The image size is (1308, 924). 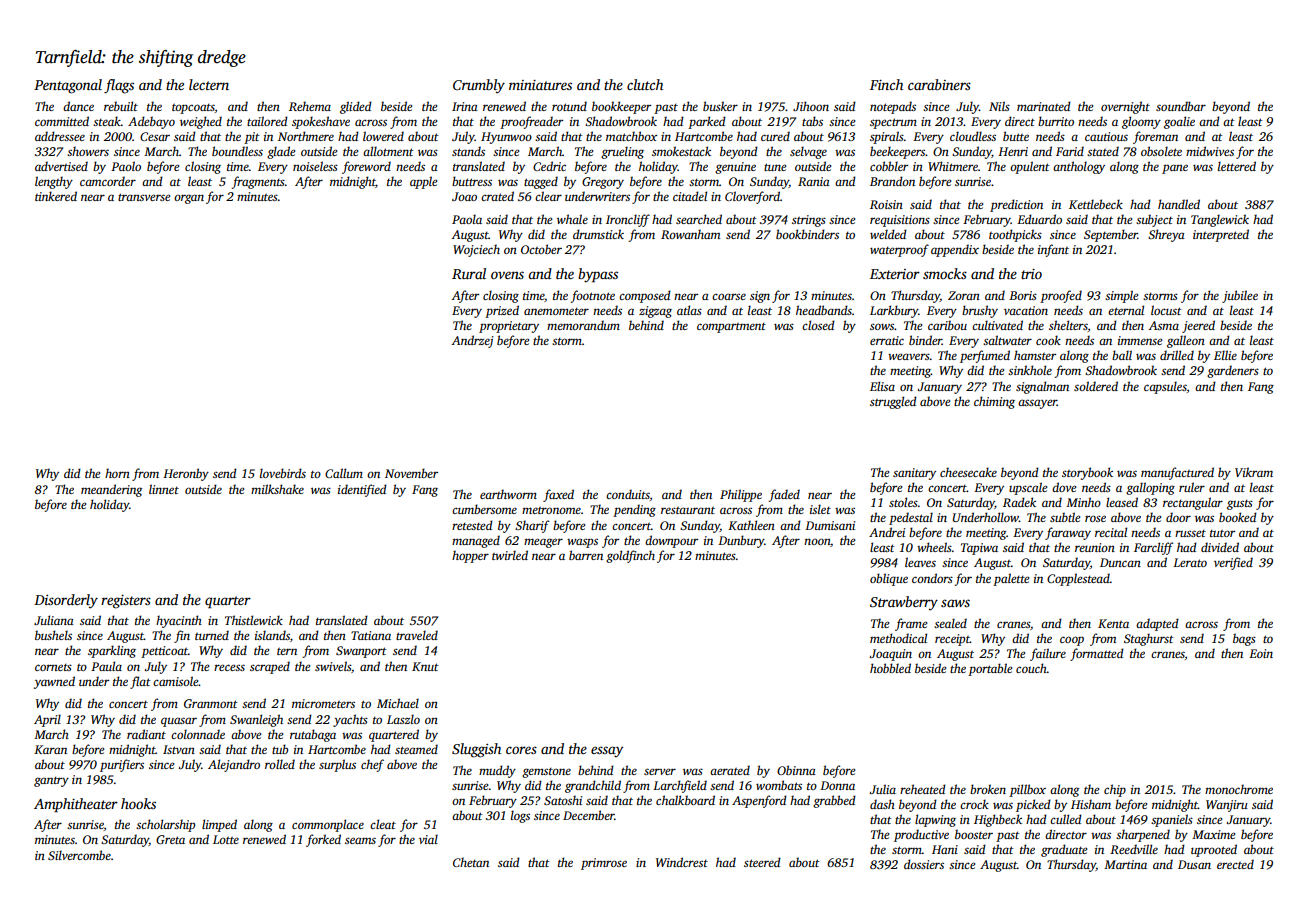 I want to click on footnote, so click(x=593, y=296).
